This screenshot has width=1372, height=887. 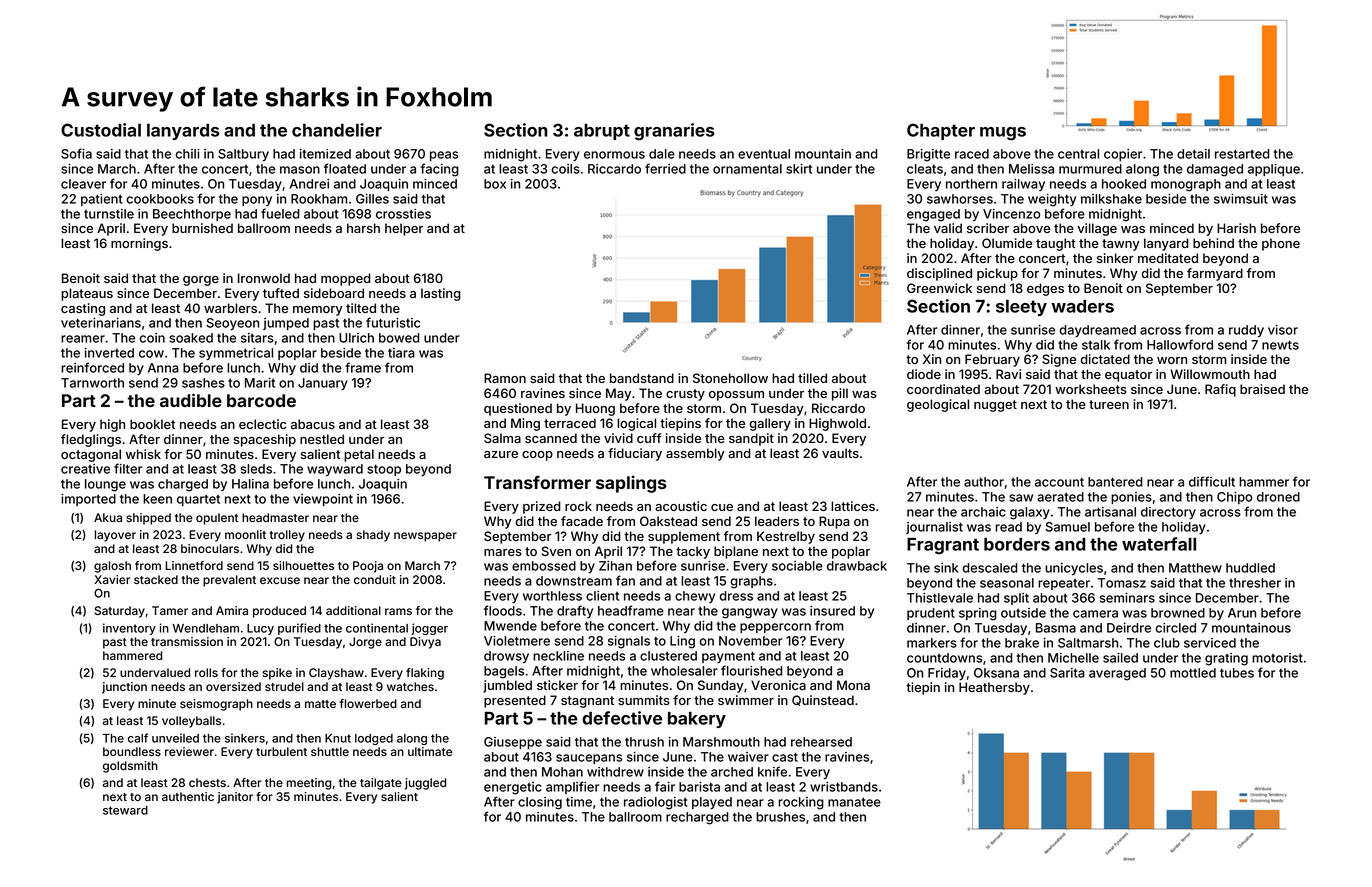 I want to click on galosh, so click(x=112, y=567).
